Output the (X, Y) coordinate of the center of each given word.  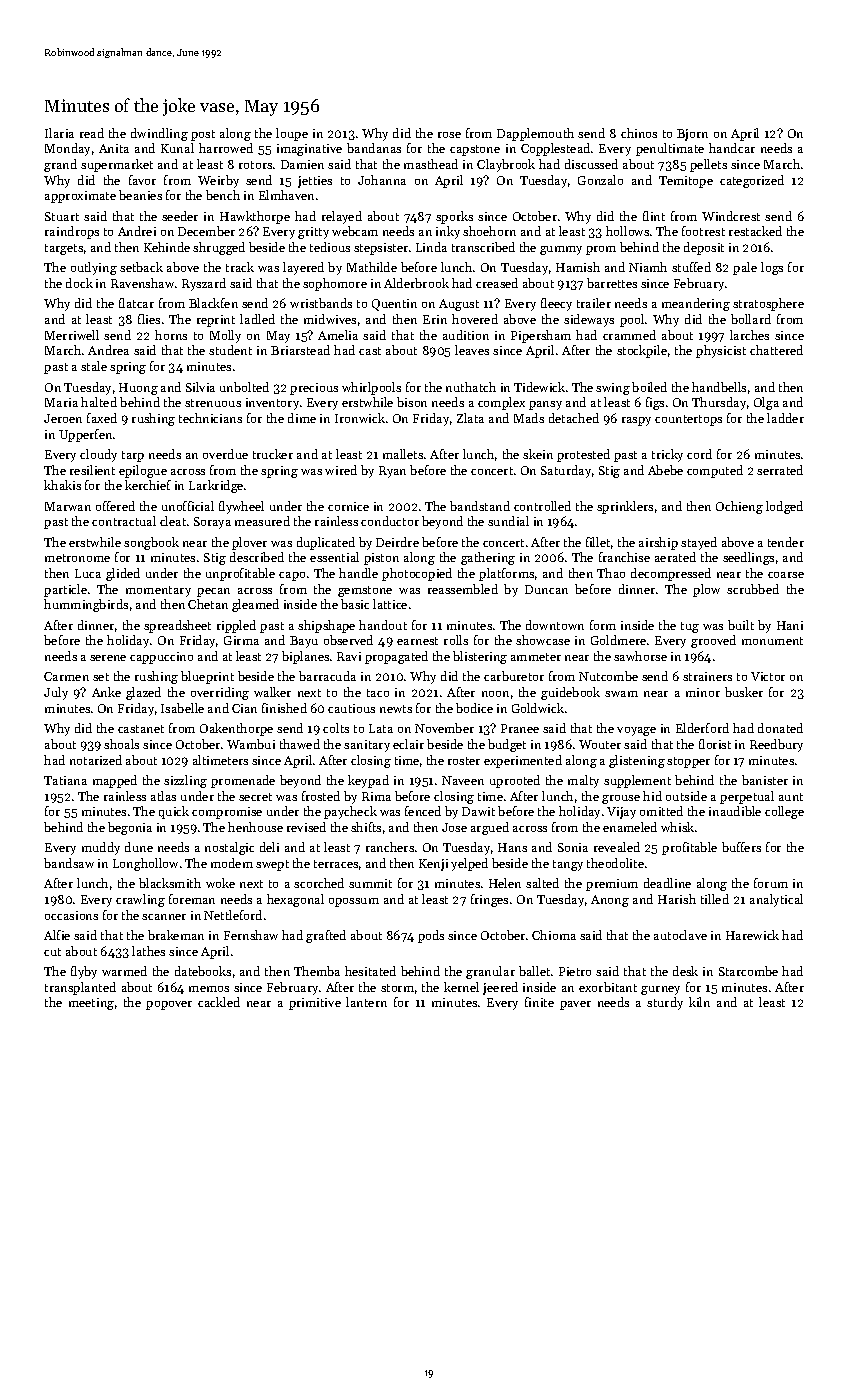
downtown (555, 625)
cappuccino (161, 658)
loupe (292, 134)
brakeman (176, 935)
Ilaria (59, 133)
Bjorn (692, 135)
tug (690, 627)
